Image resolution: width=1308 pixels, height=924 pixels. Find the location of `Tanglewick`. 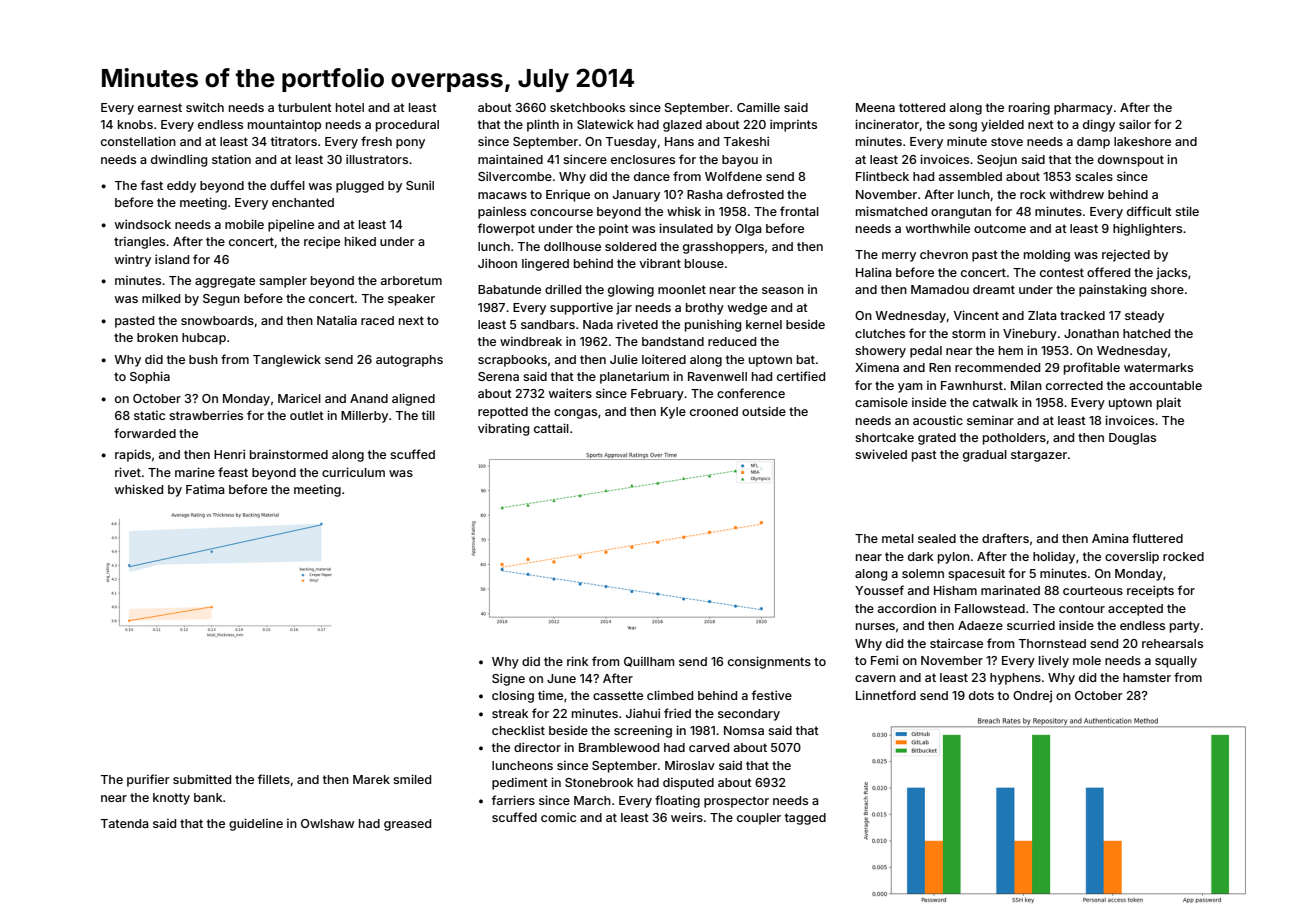

Tanglewick is located at coordinates (287, 360).
